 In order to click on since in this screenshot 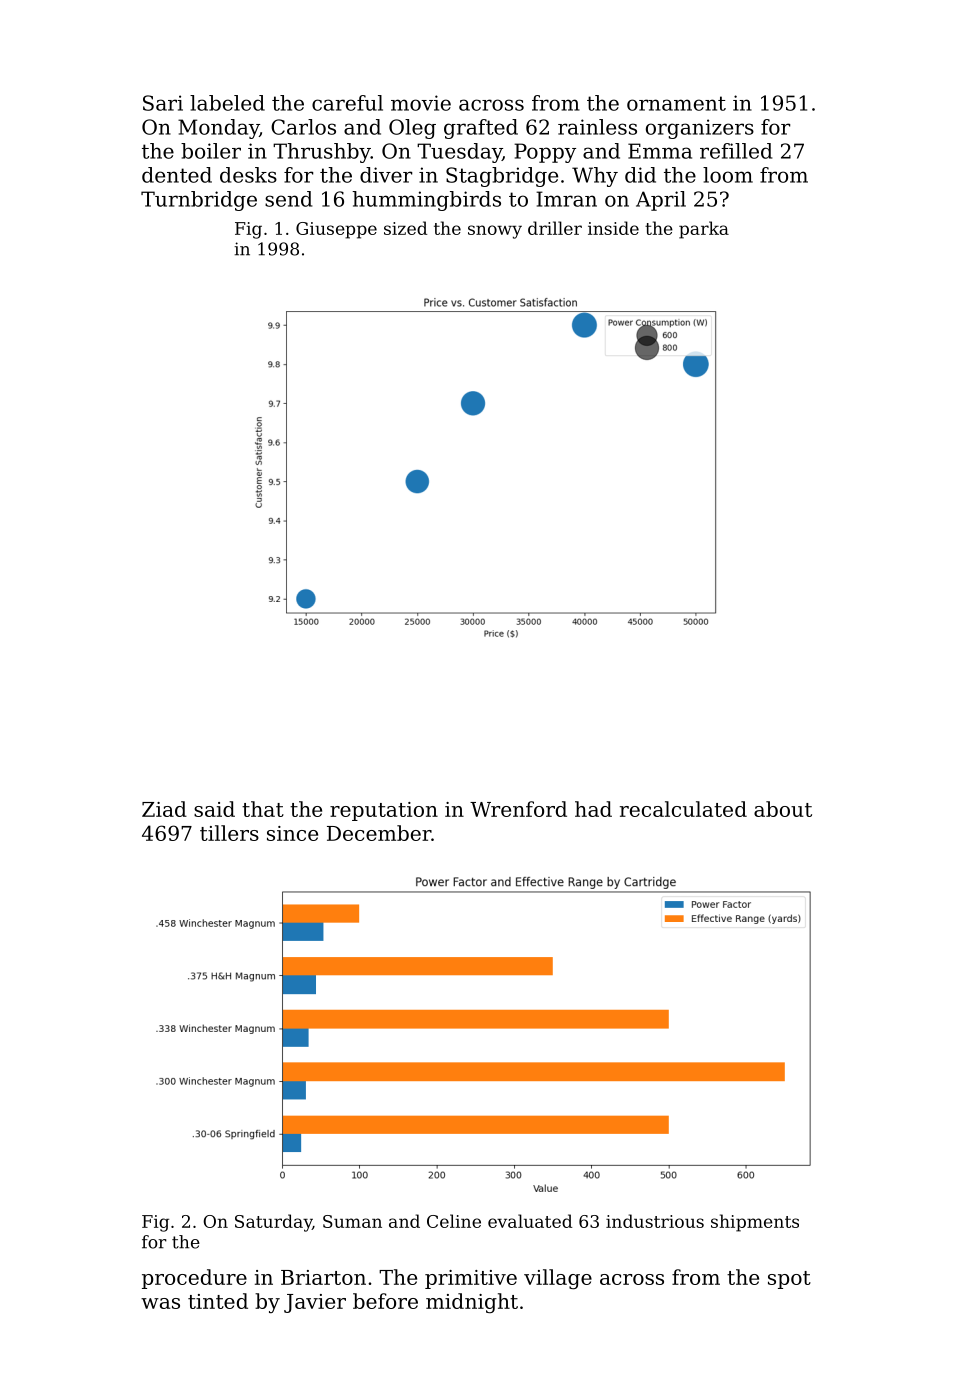, I will do `click(292, 833)`.
